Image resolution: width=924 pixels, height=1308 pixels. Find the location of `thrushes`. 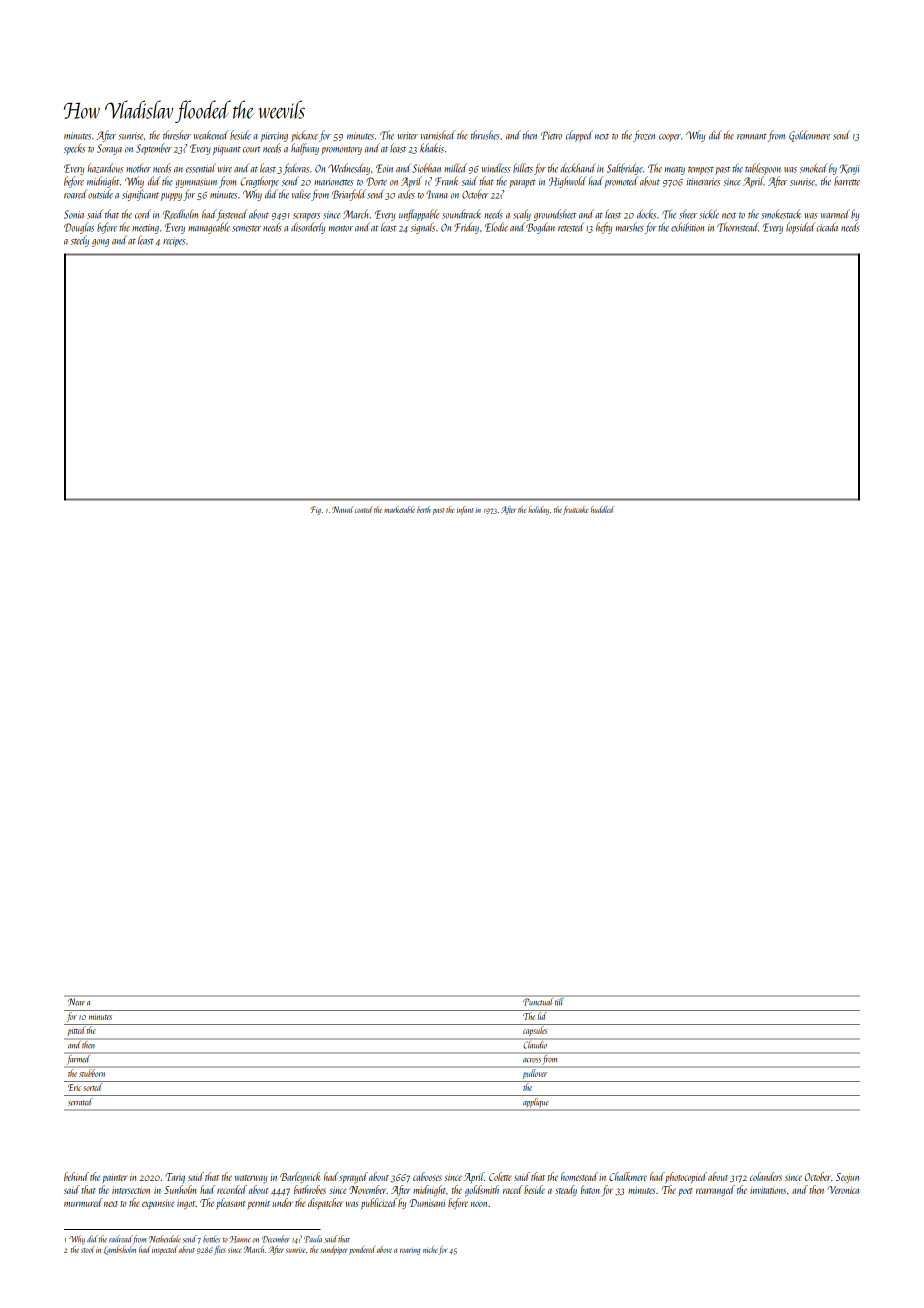

thrushes is located at coordinates (485, 135).
